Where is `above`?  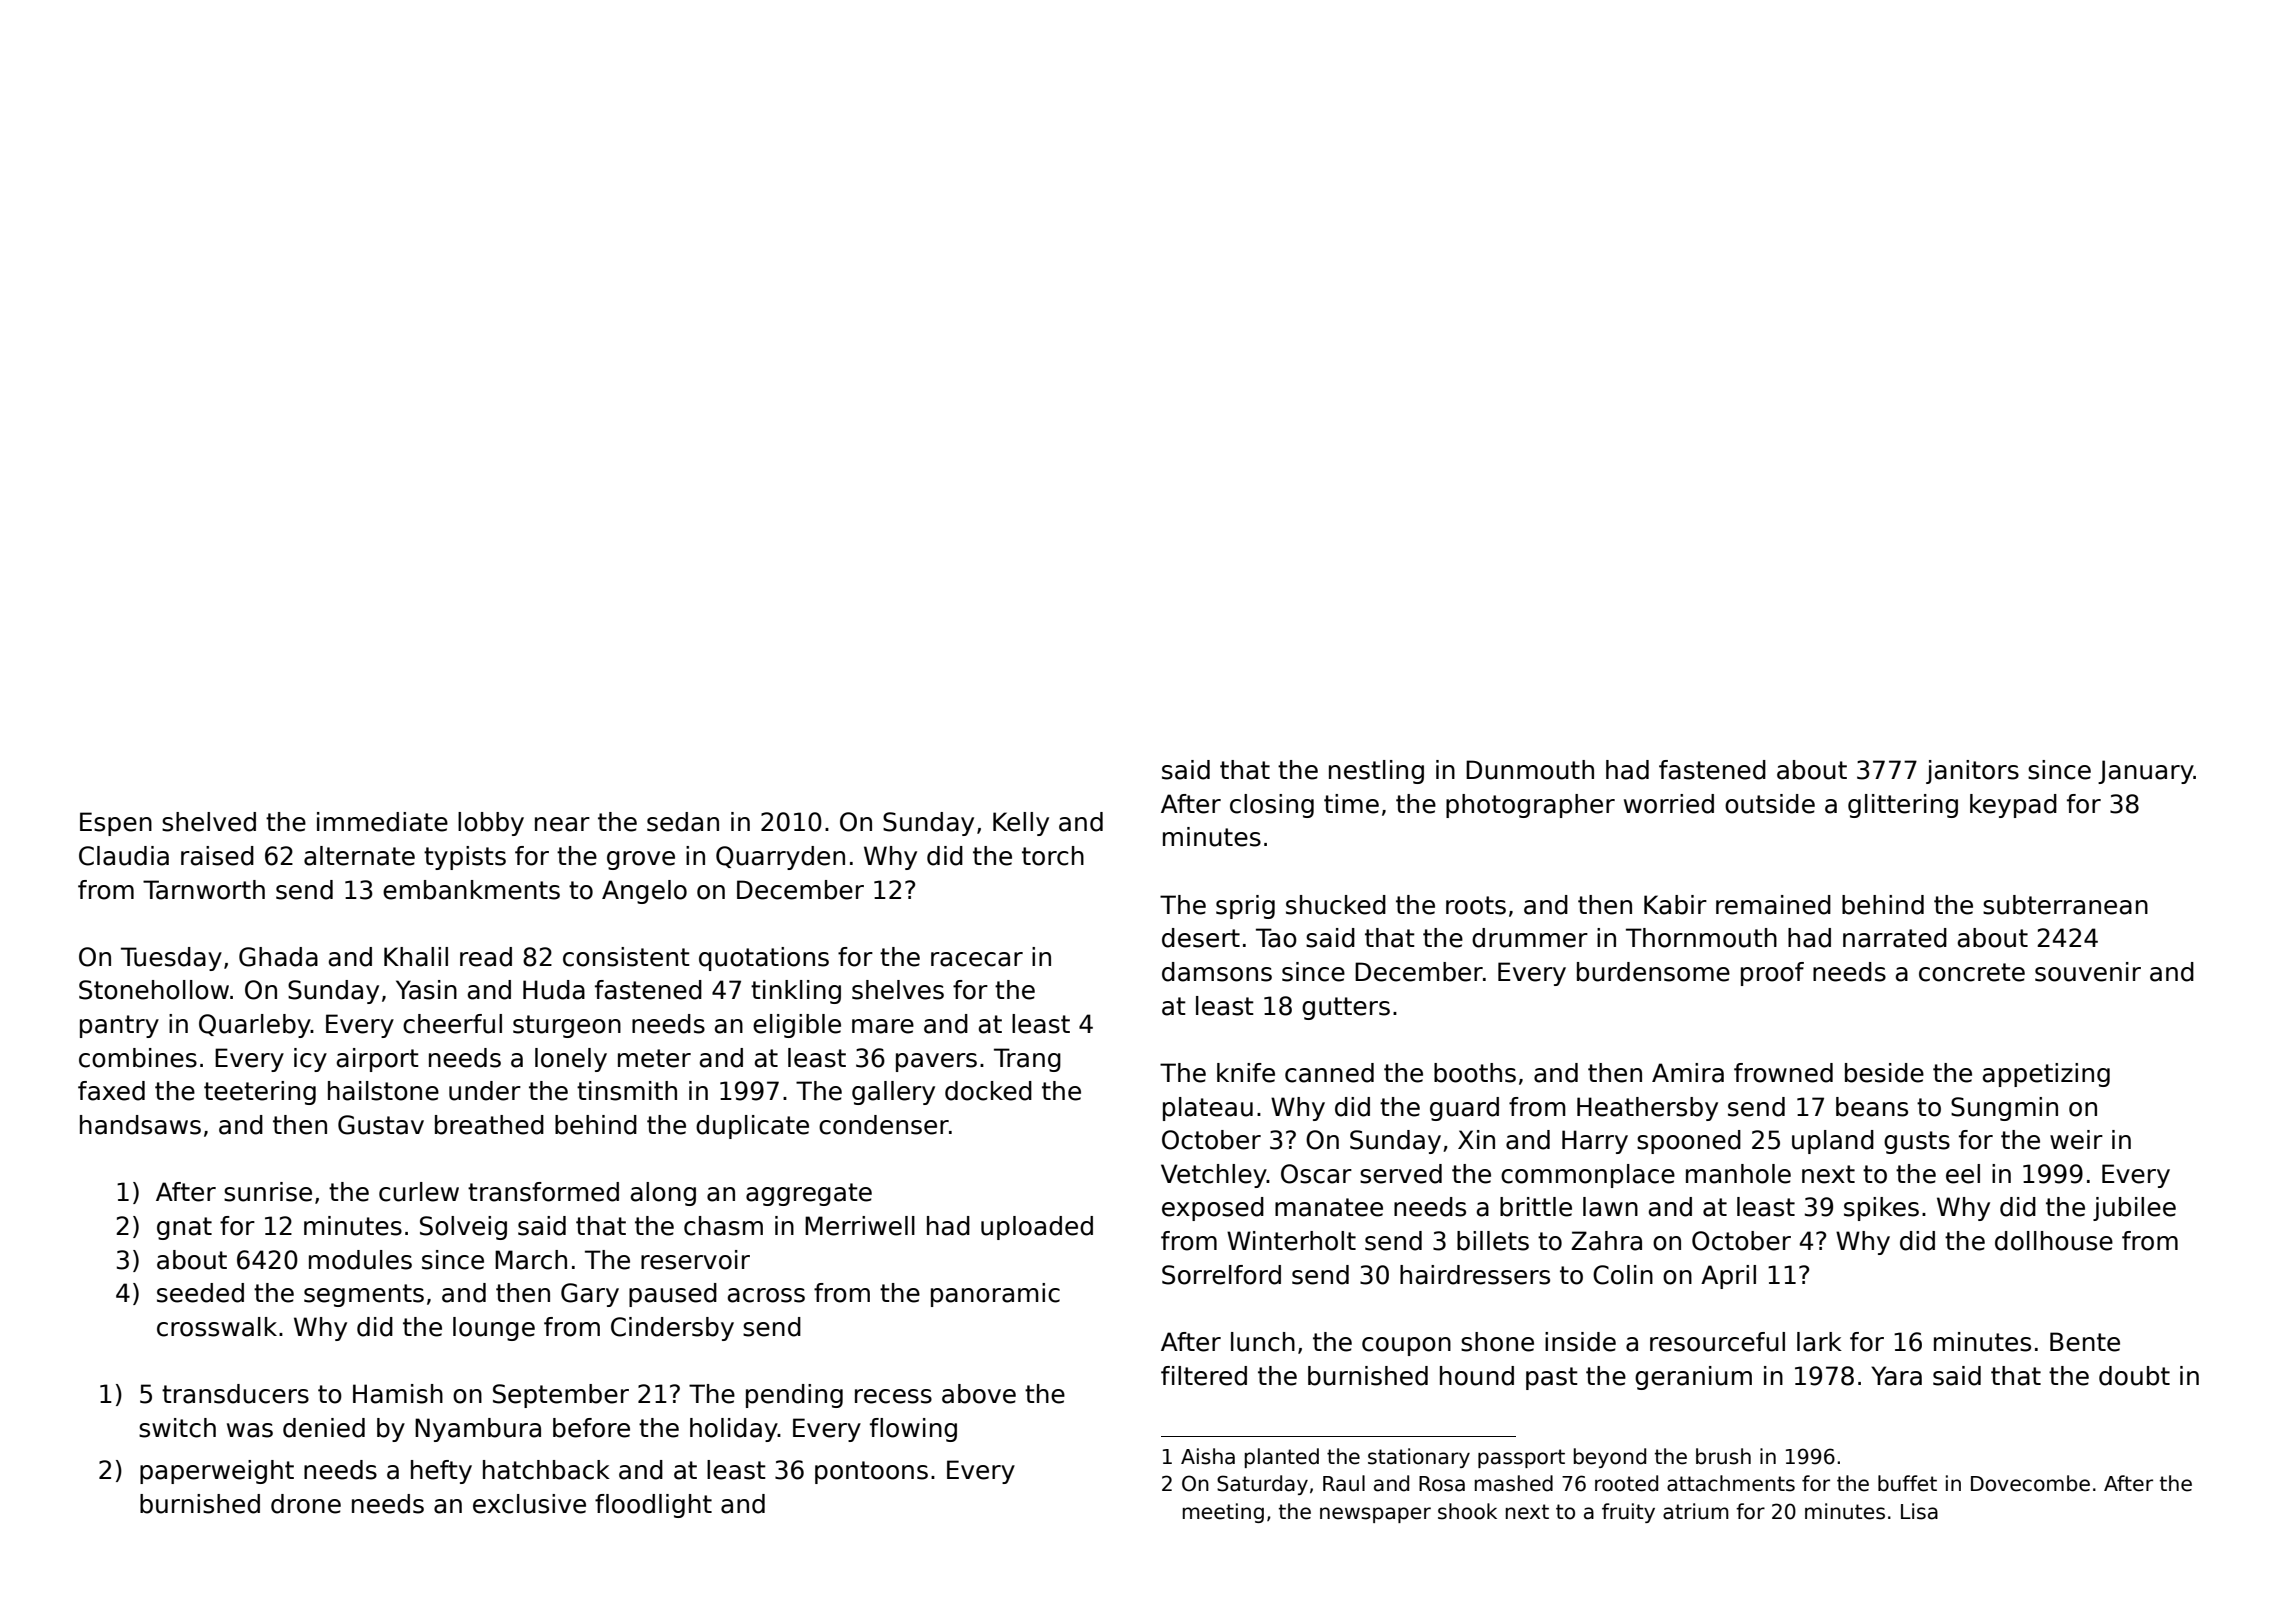 above is located at coordinates (979, 1394).
